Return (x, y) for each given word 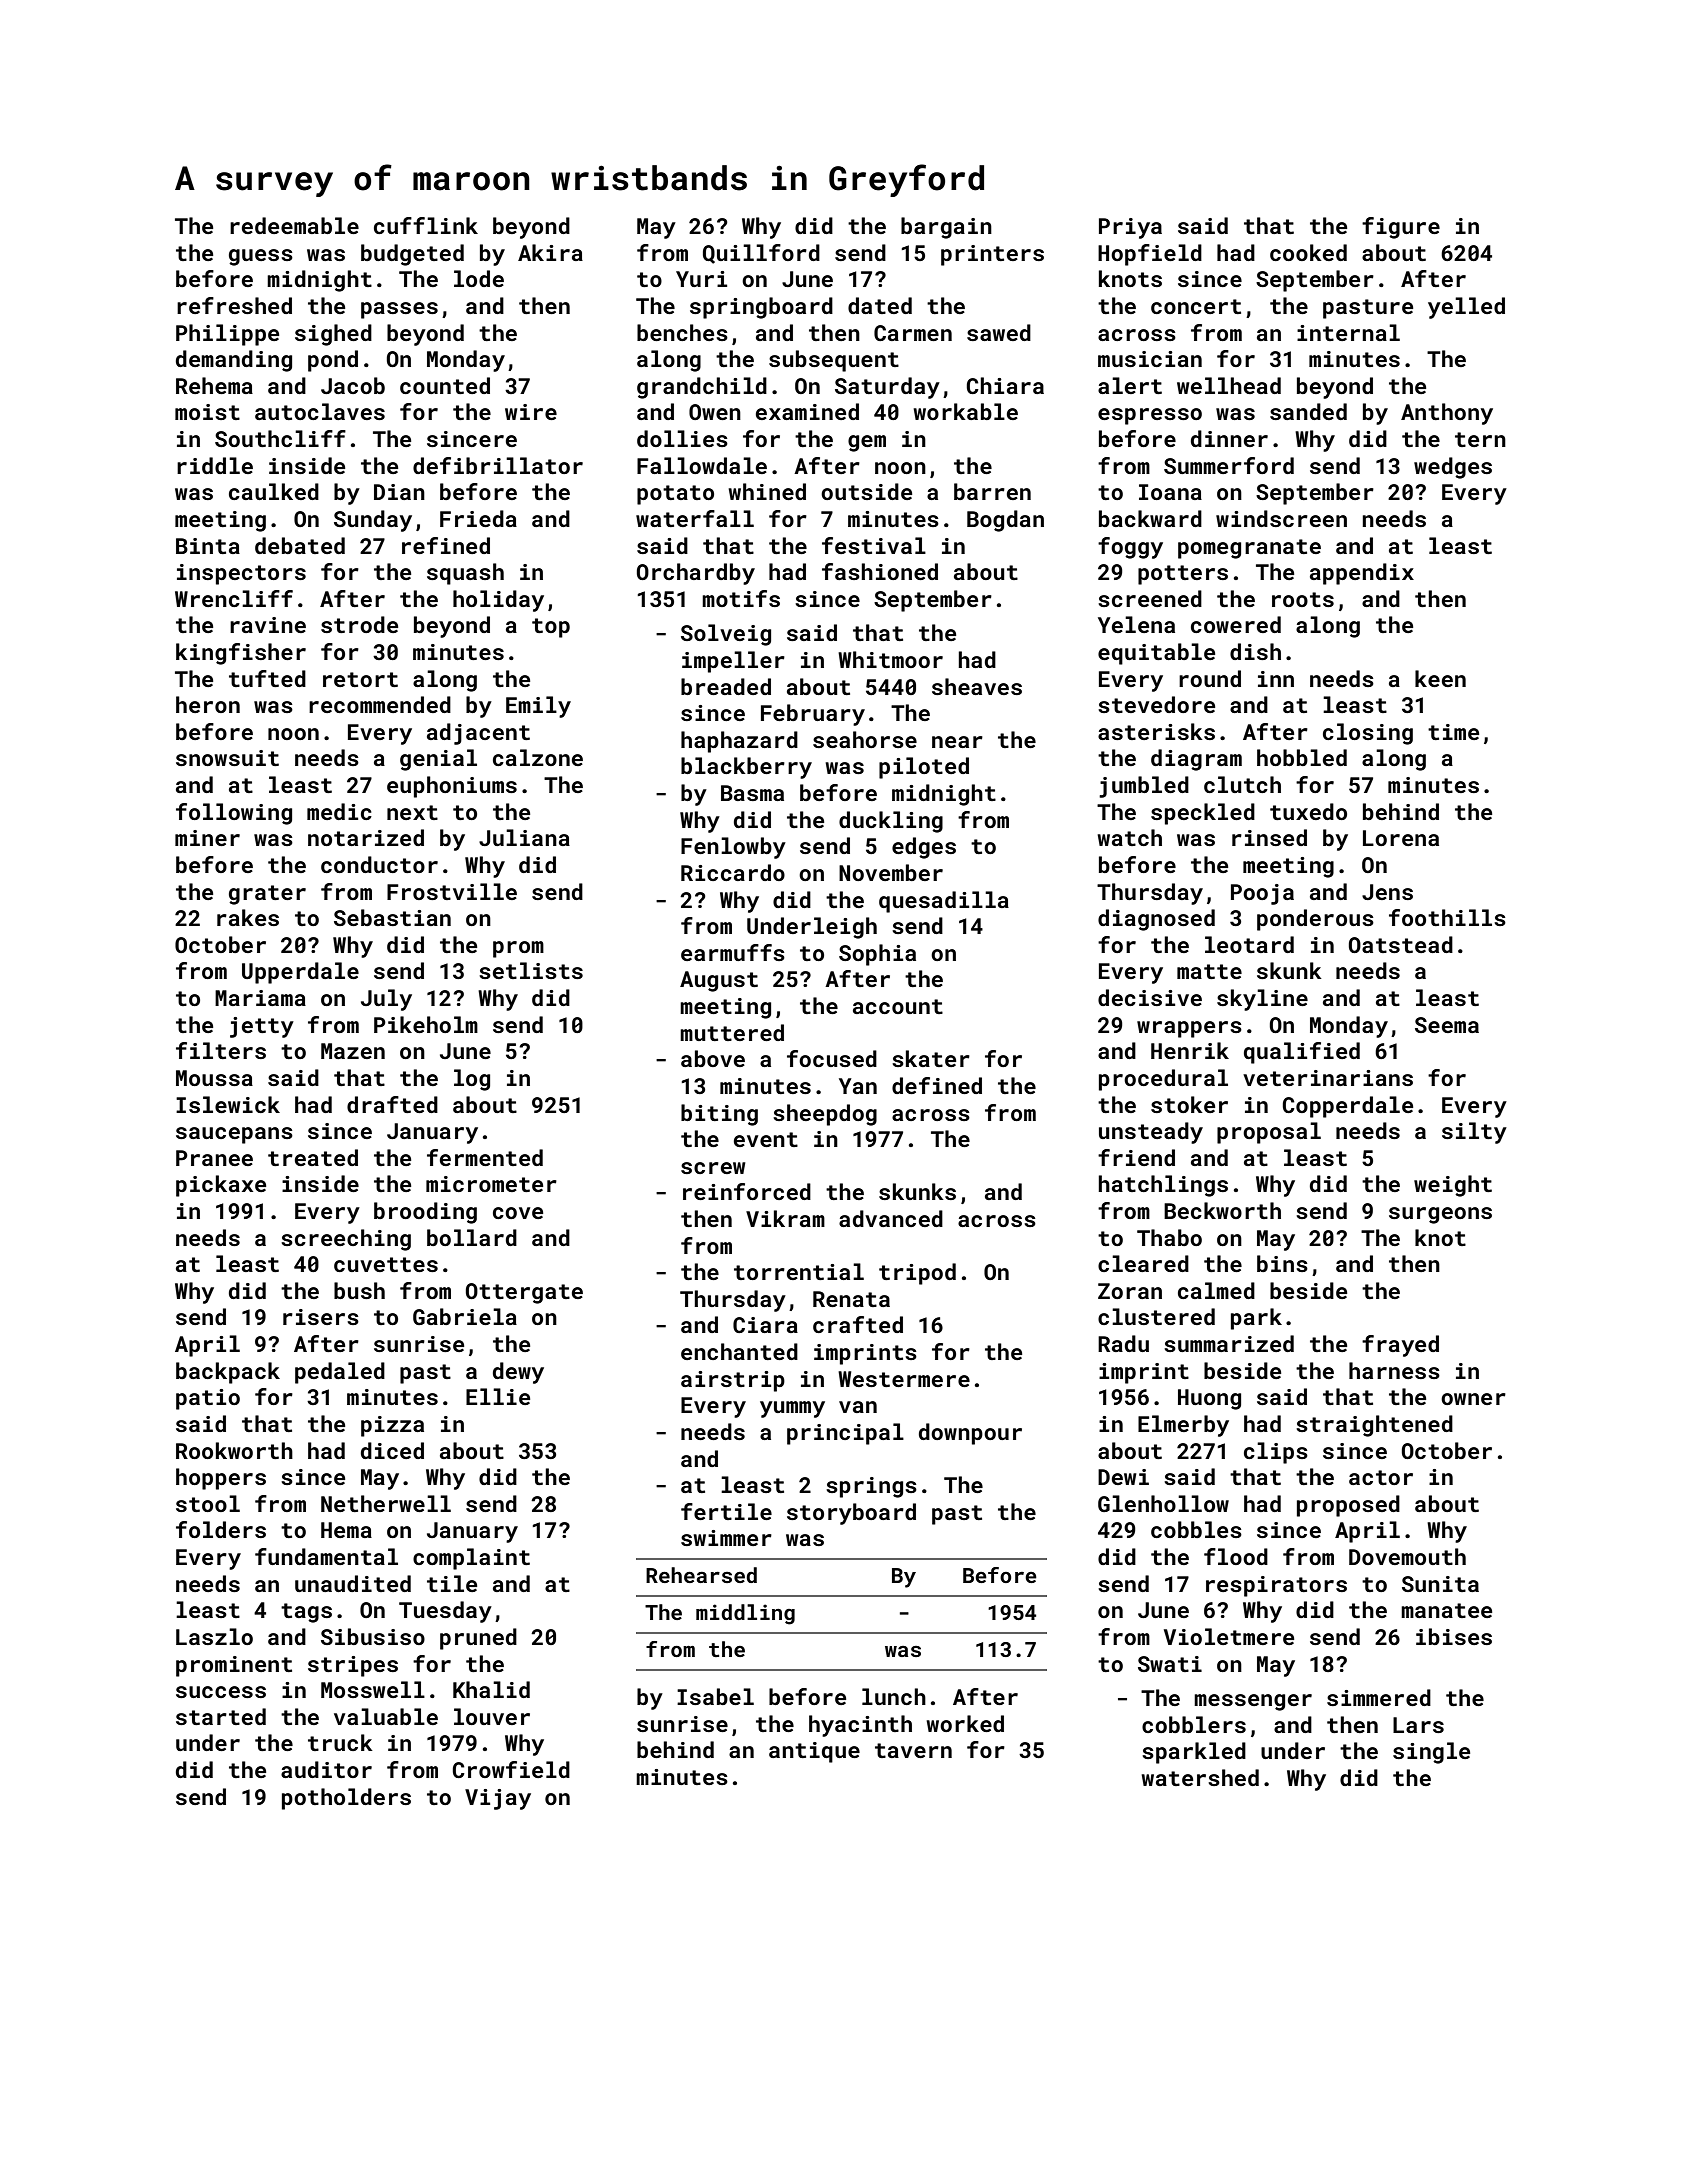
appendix (1362, 574)
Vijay (498, 1799)
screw (713, 1168)
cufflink (426, 225)
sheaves (977, 686)
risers (321, 1317)
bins (1282, 1263)
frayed (1400, 1346)
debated (300, 545)
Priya (1130, 228)
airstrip (733, 1381)
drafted (392, 1104)
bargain (946, 228)
